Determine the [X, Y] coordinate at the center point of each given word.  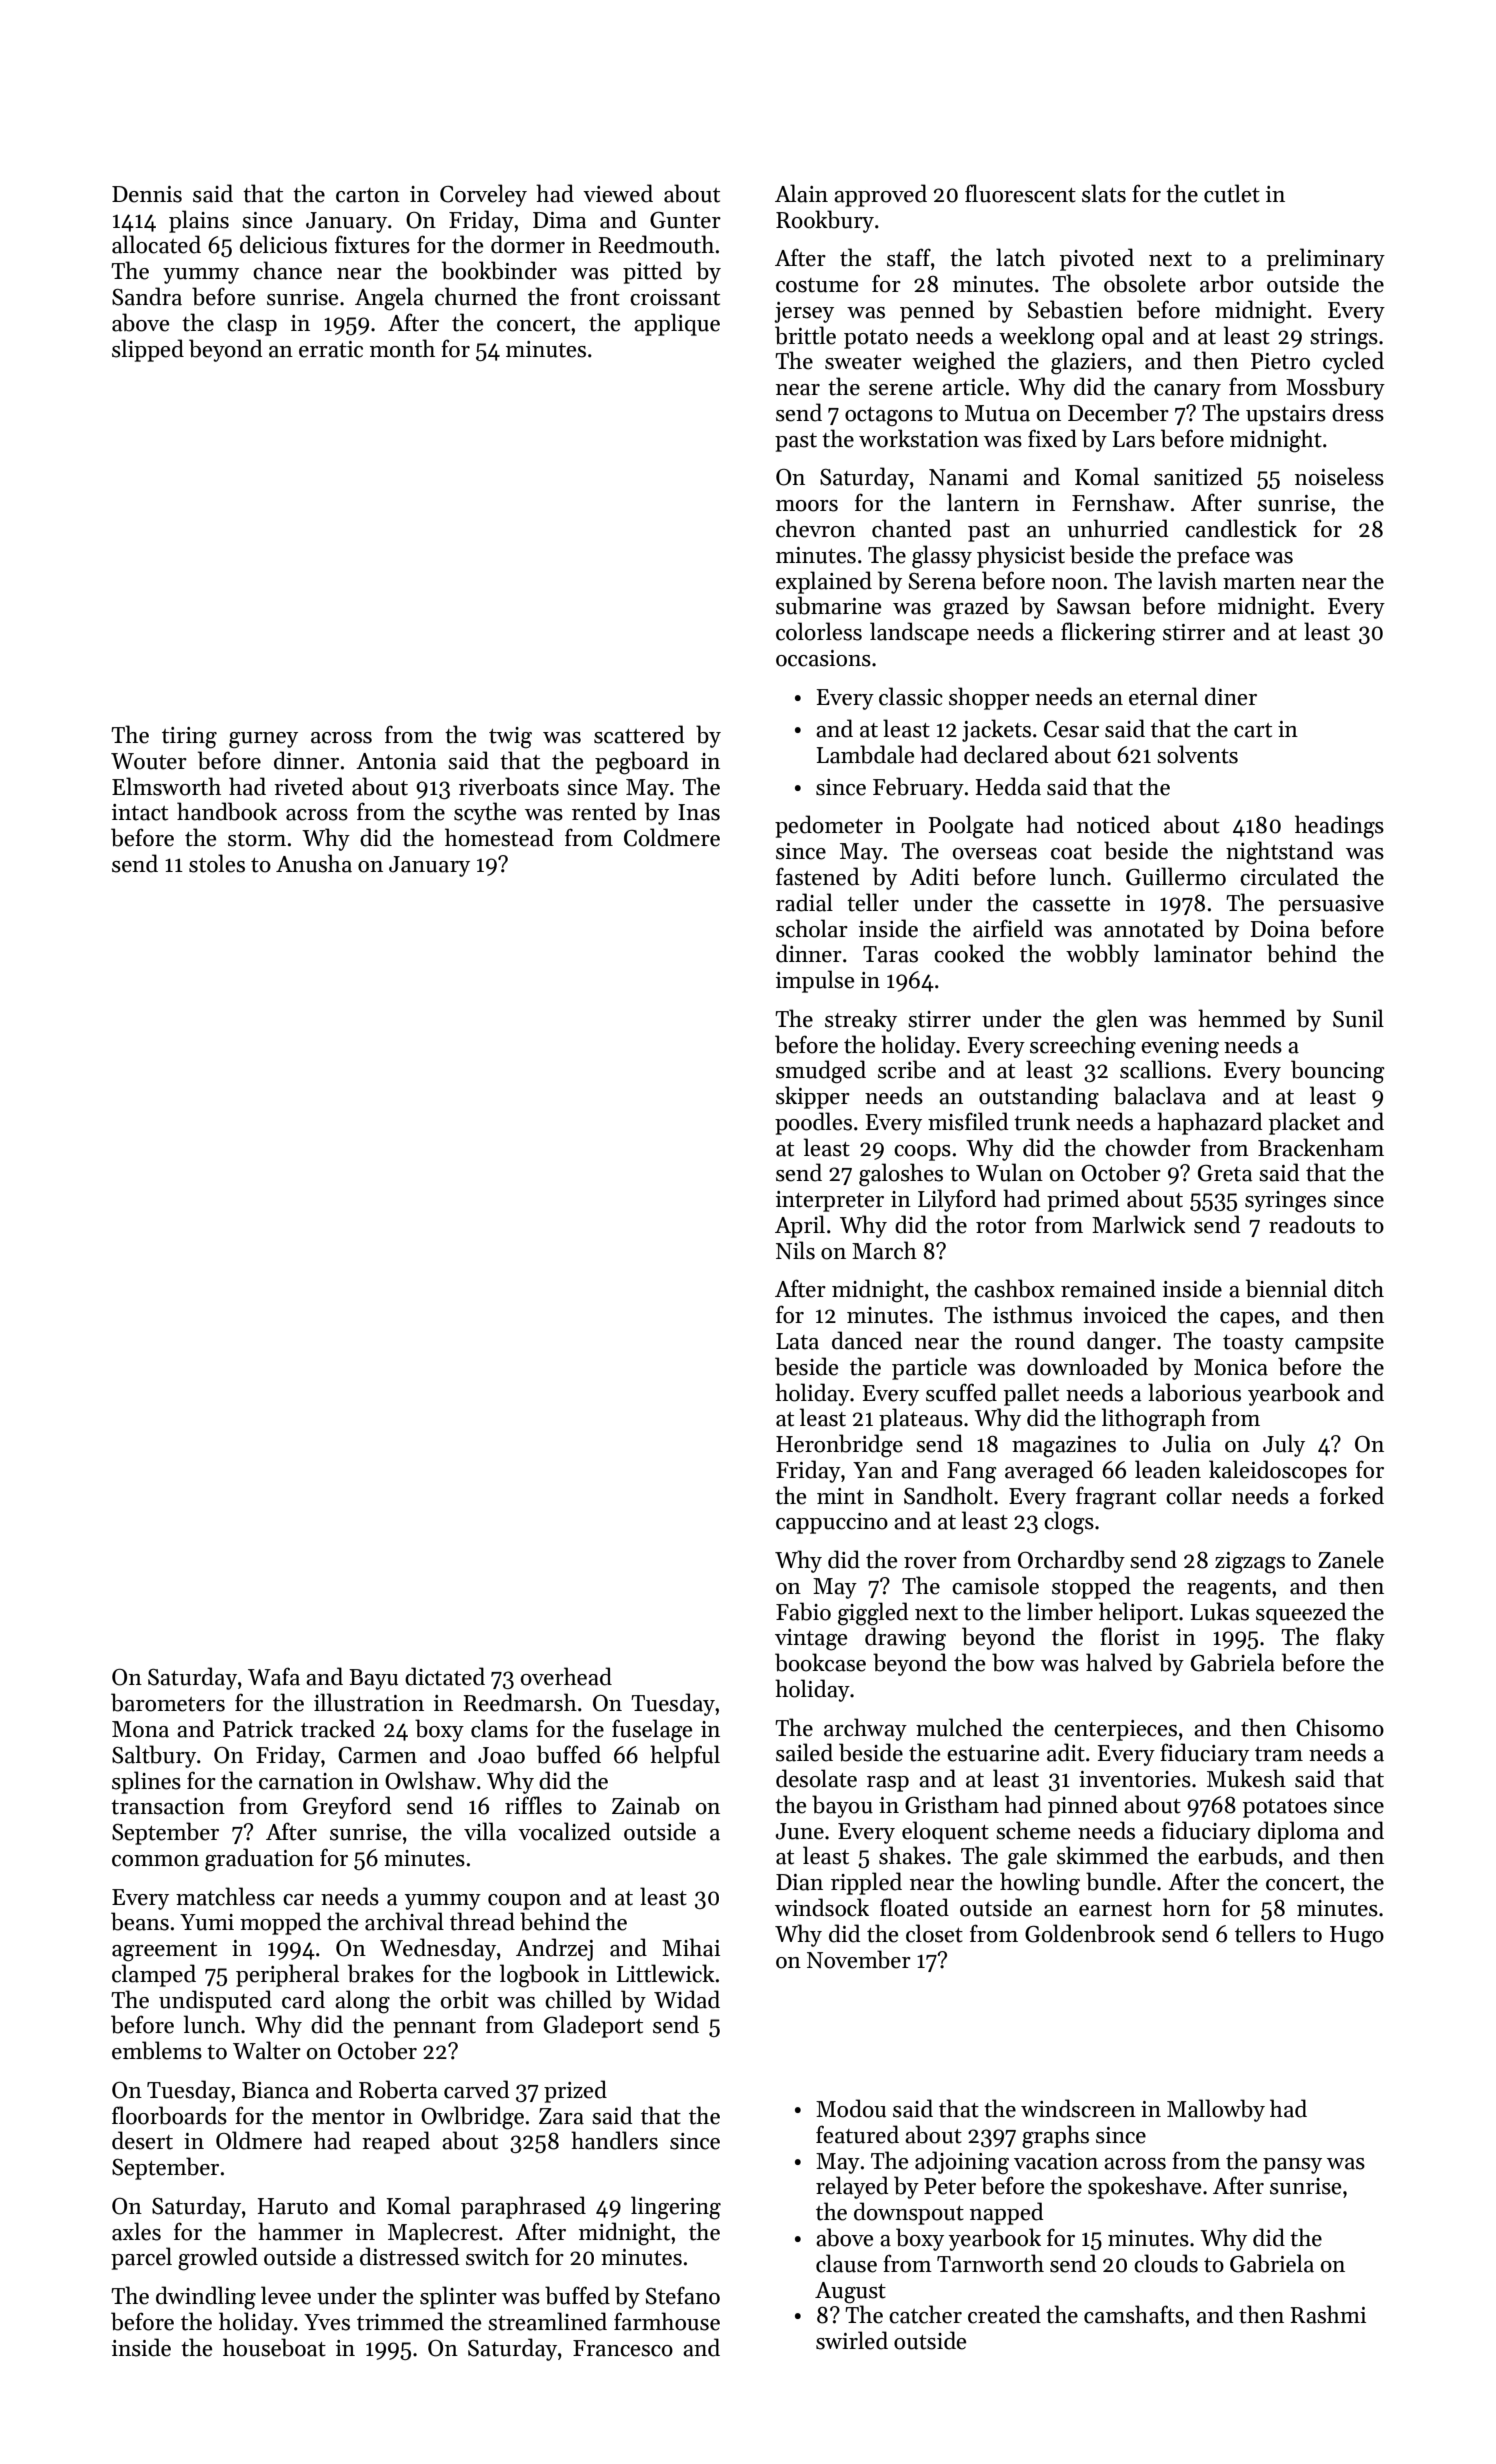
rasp [888, 1784]
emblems [157, 2050]
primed [1083, 1200]
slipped [148, 350]
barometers [168, 1702]
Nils [795, 1250]
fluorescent [1020, 193]
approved [880, 195]
